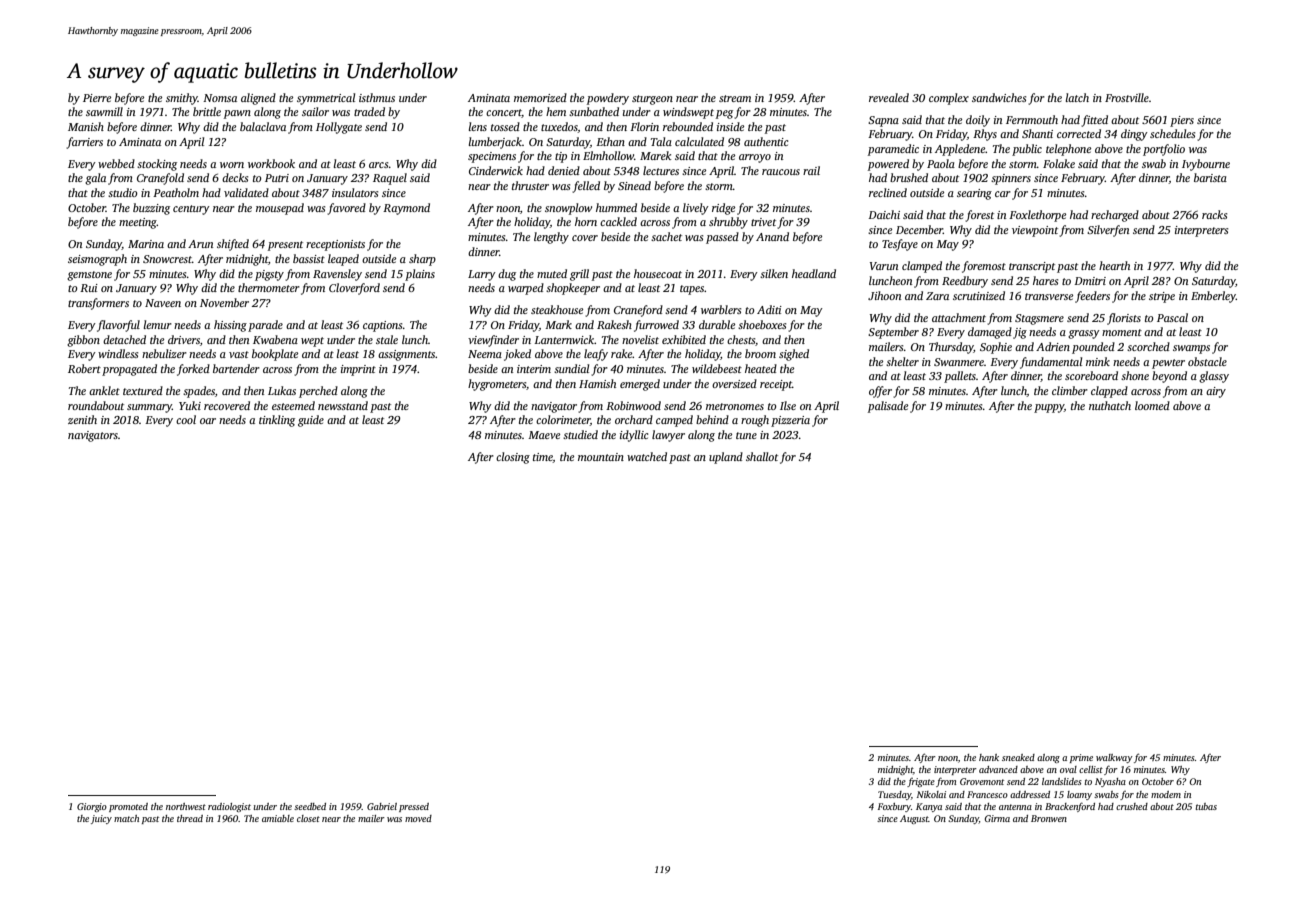 The width and height of the screenshot is (1308, 924). Describe the element at coordinates (909, 177) in the screenshot. I see `brushed` at that location.
